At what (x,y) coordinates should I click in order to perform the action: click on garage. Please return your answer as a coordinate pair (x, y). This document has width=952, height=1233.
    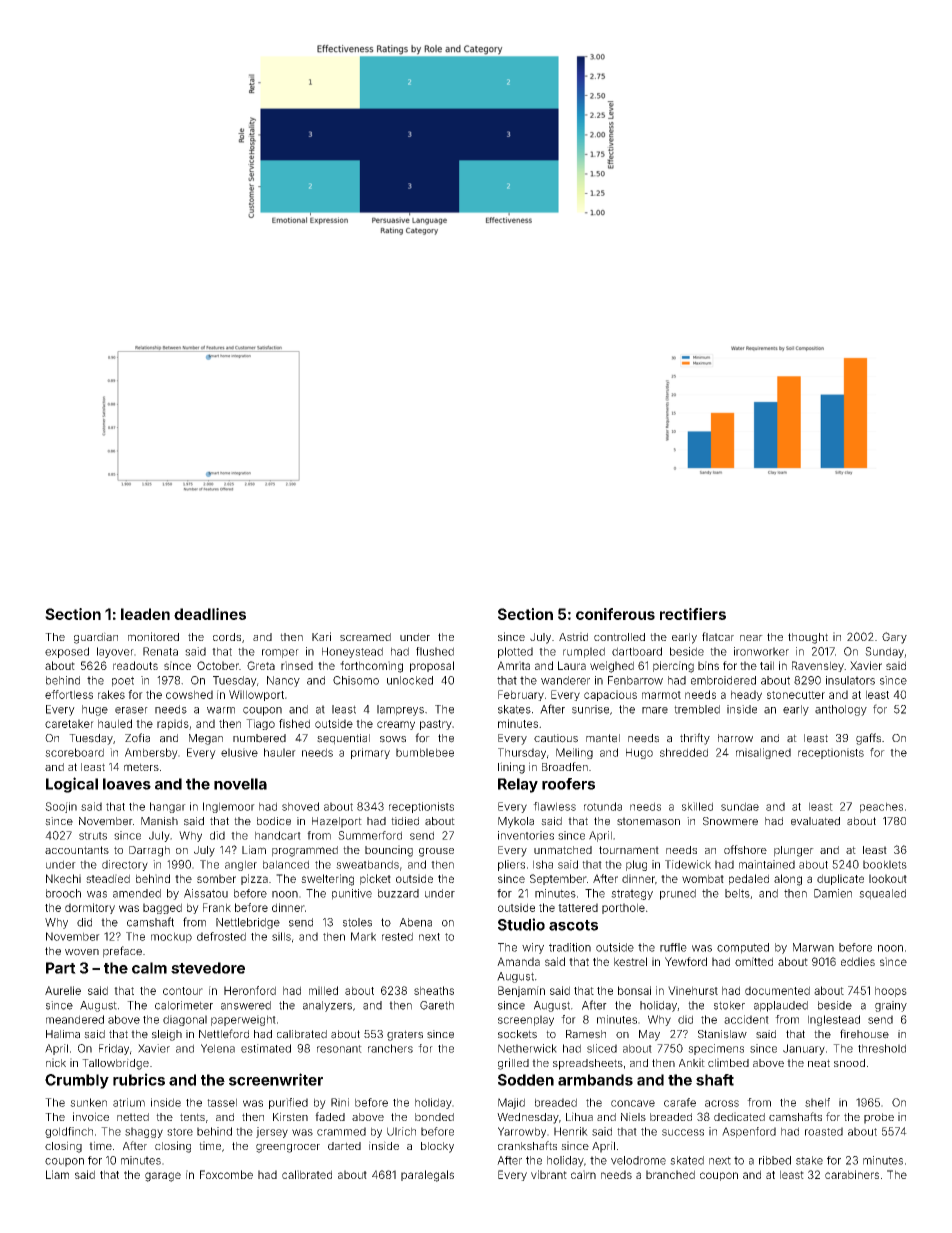
    Looking at the image, I should click on (163, 1177).
